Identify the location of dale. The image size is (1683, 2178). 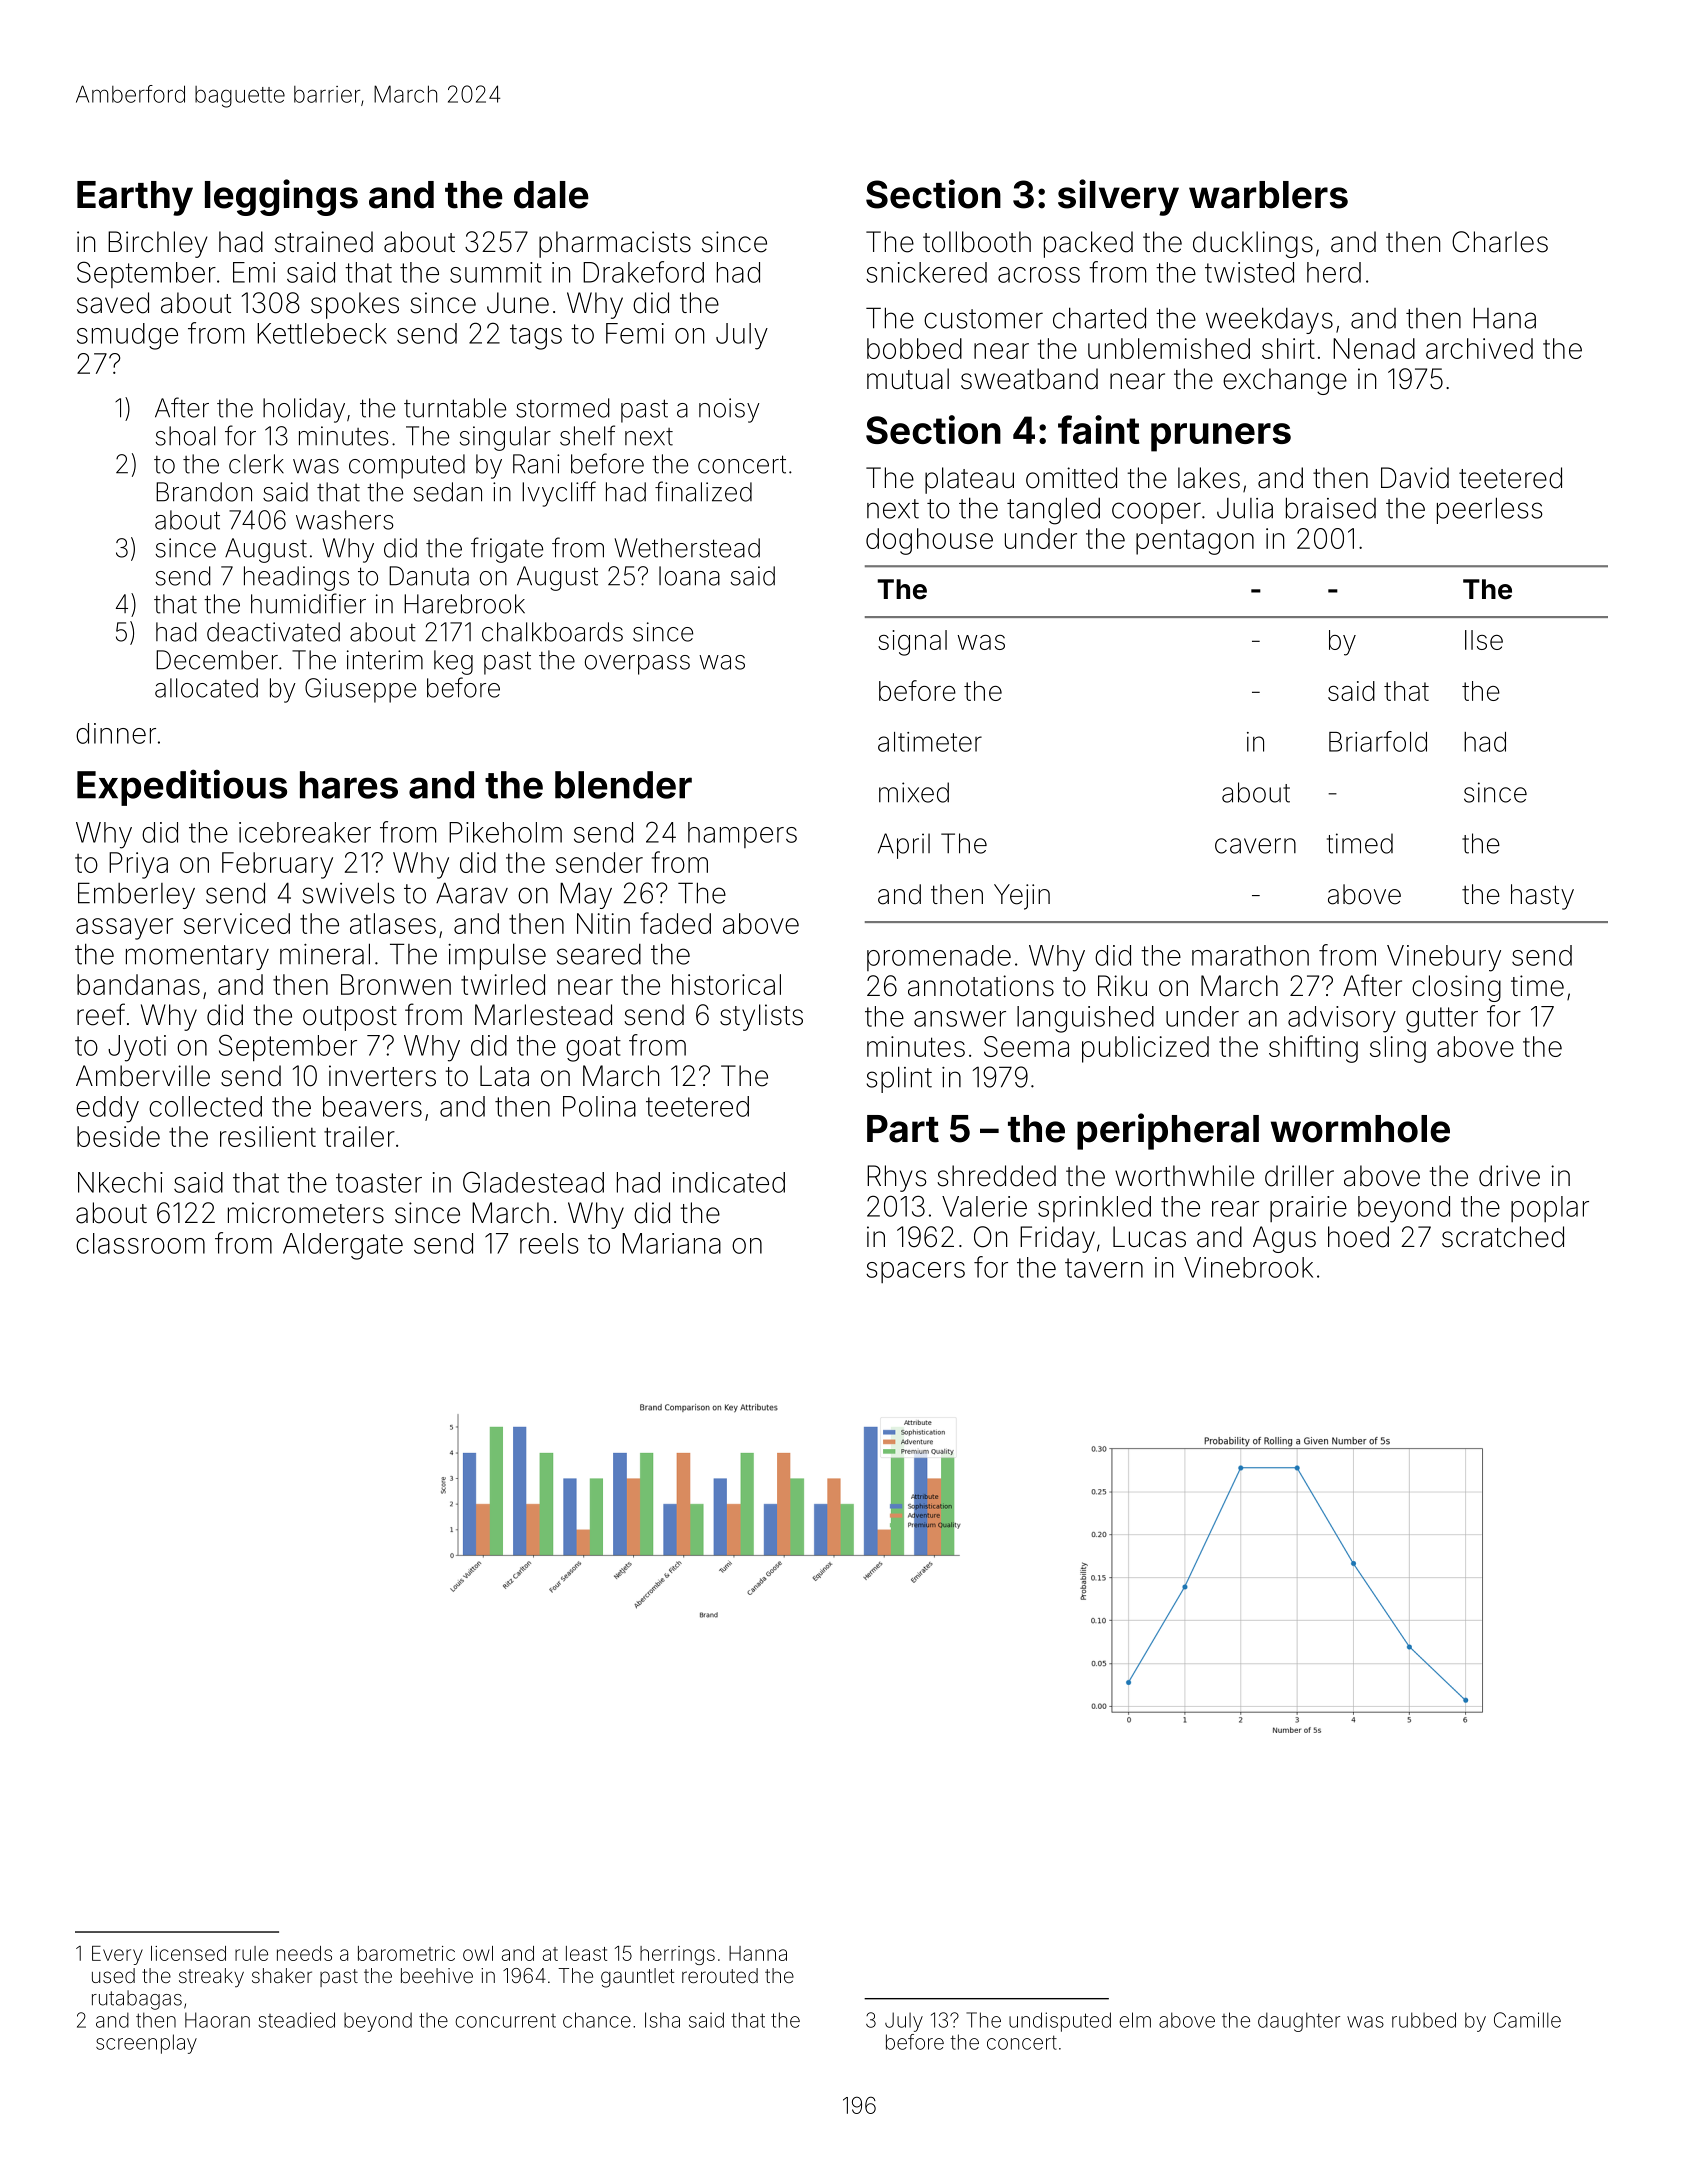
(551, 195).
